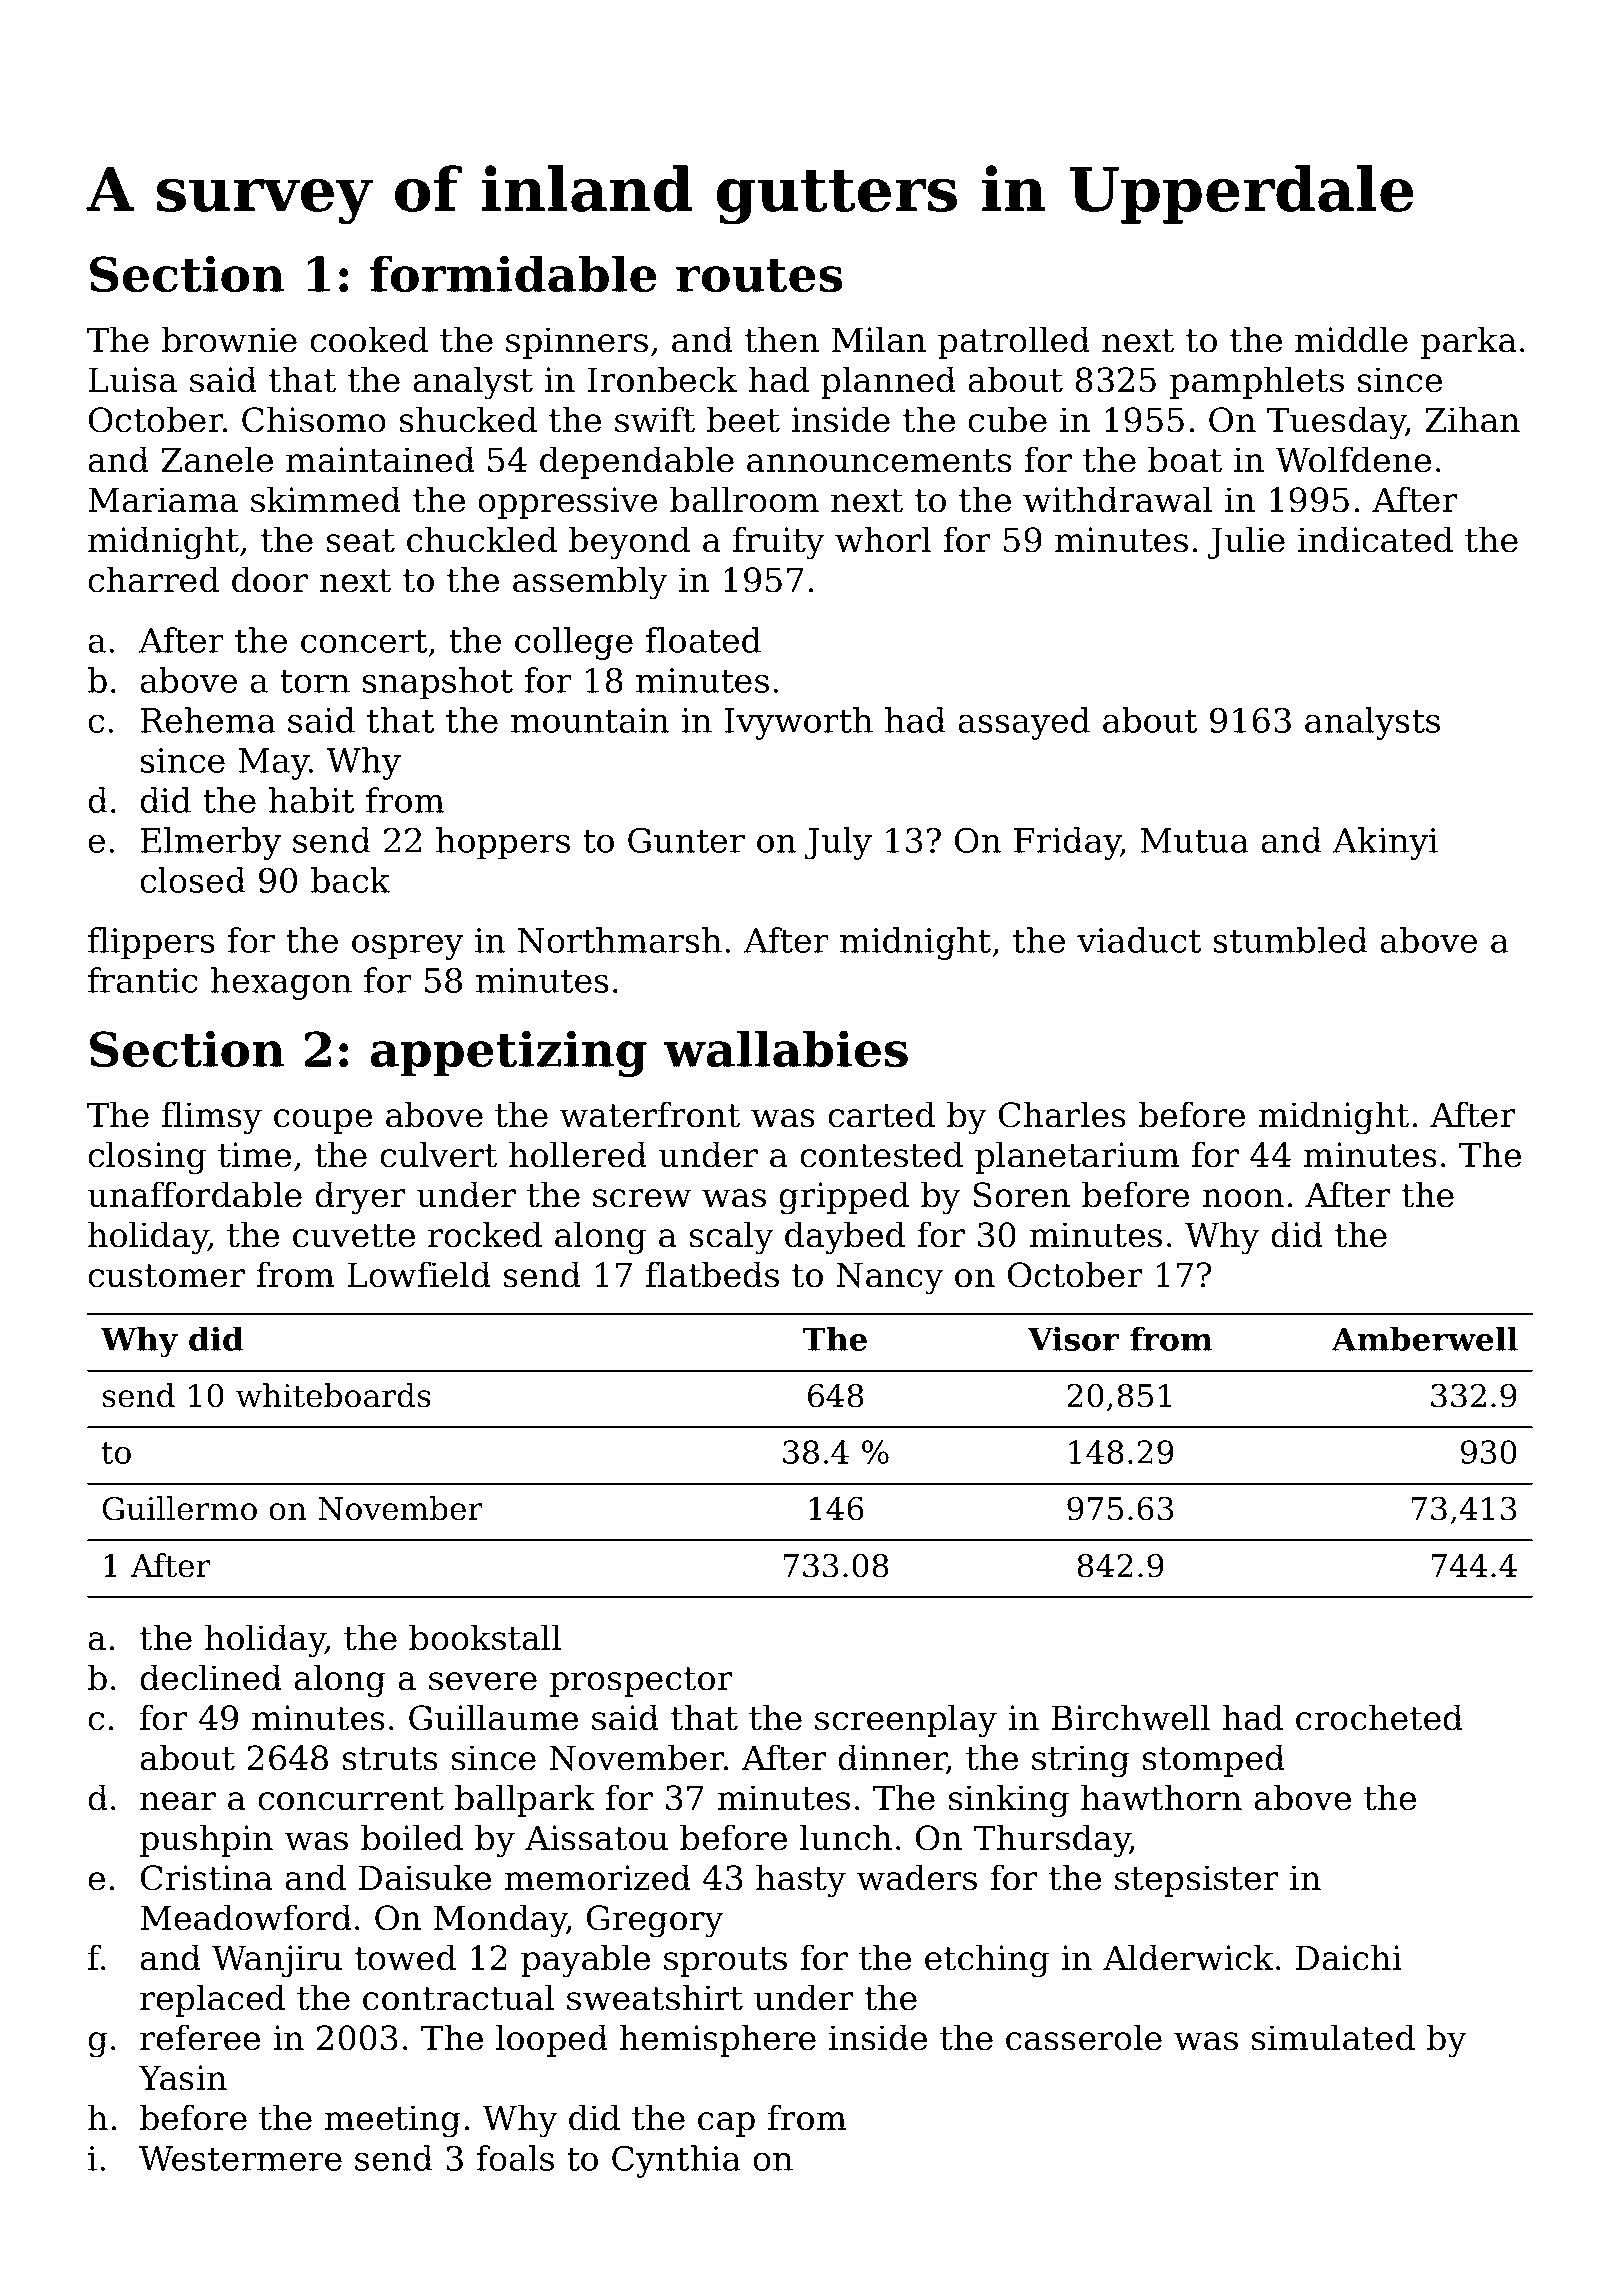  I want to click on indicated, so click(1375, 539).
